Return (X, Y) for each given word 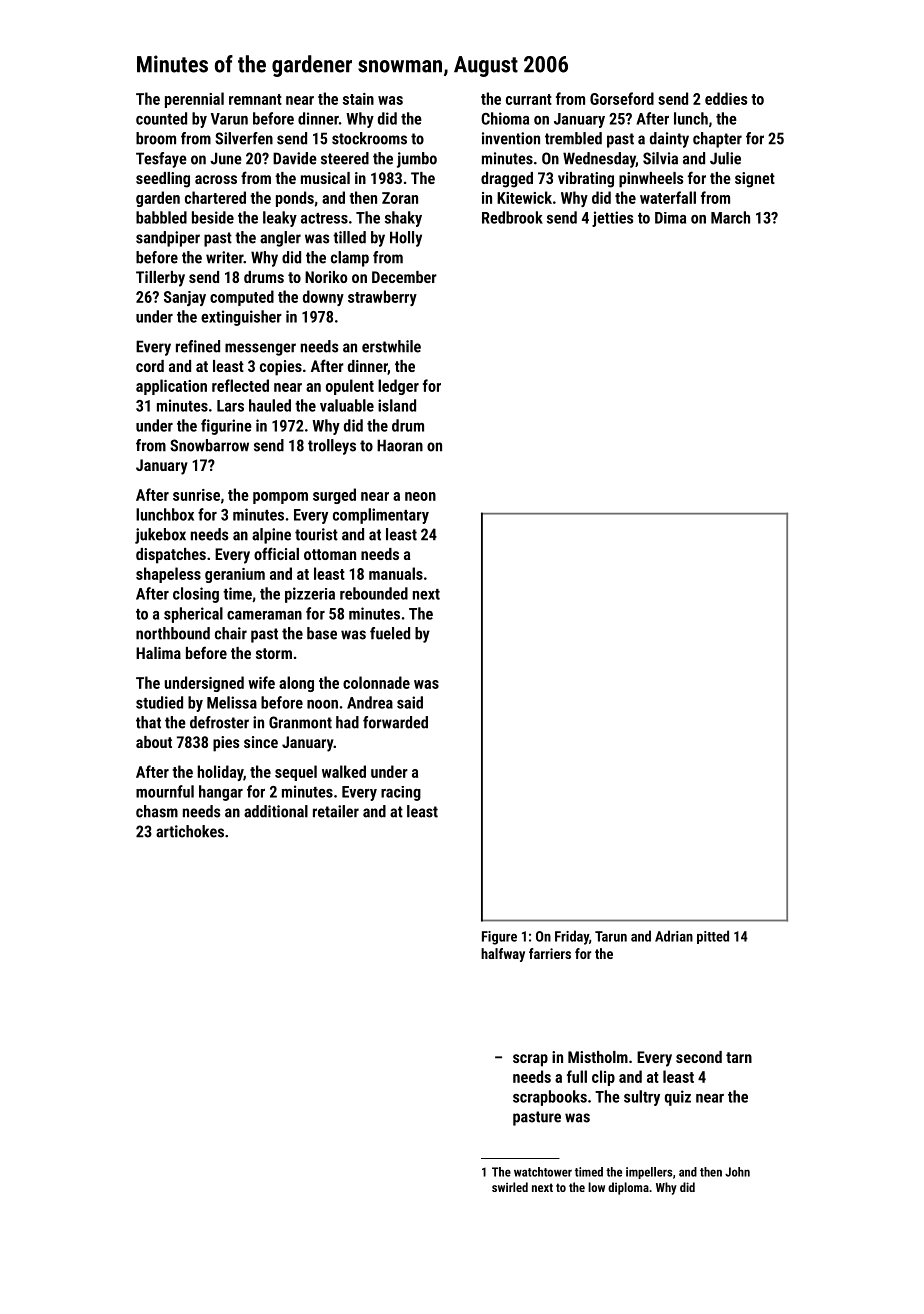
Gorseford (622, 98)
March (730, 217)
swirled (510, 1187)
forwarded (395, 722)
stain (358, 99)
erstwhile (391, 346)
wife (261, 682)
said (410, 702)
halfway (503, 955)
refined (198, 346)
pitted (713, 937)
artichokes (190, 831)
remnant (255, 99)
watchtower (543, 1172)
